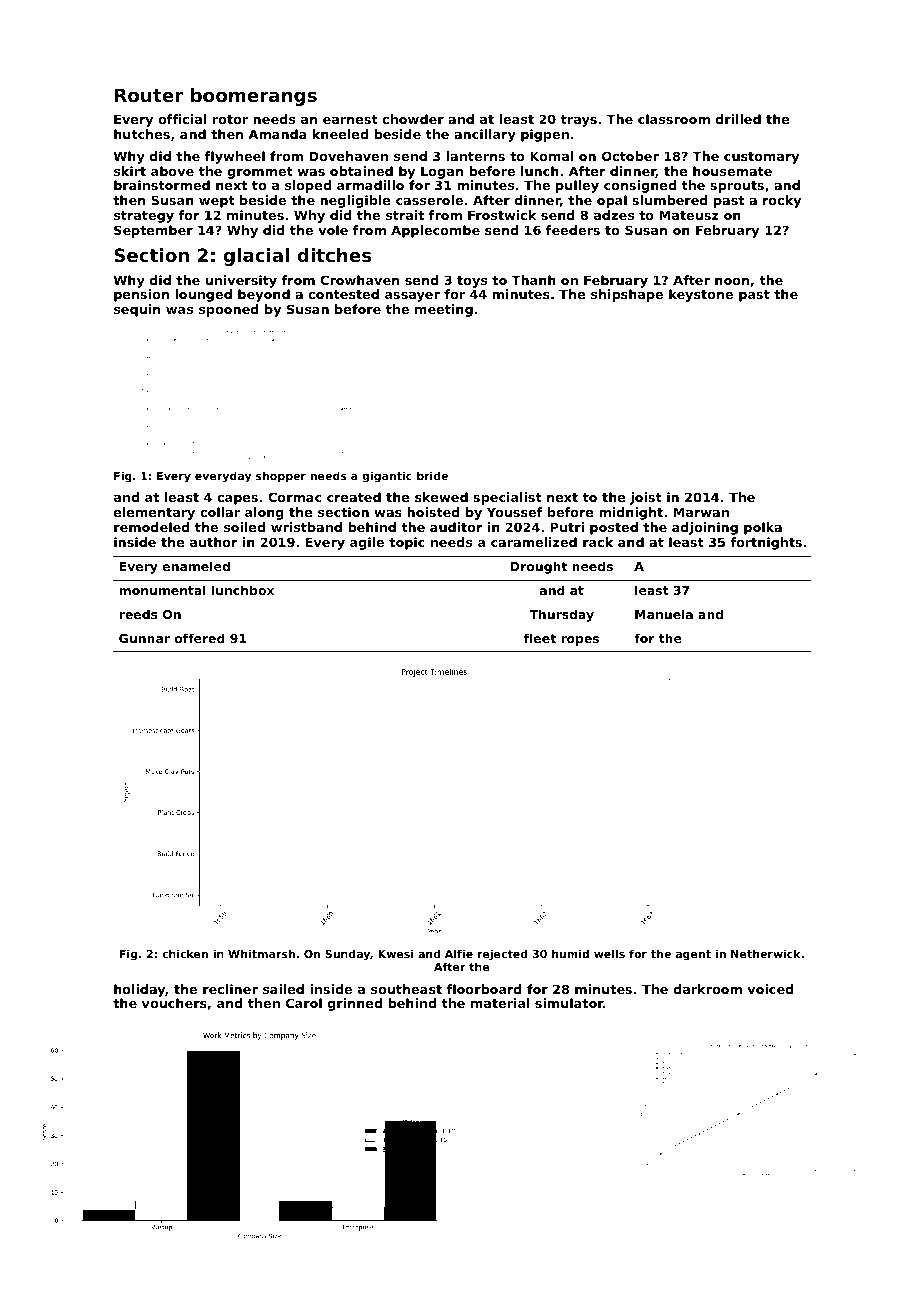 The height and width of the document is (1308, 924). What do you see at coordinates (472, 282) in the document?
I see `toys` at bounding box center [472, 282].
